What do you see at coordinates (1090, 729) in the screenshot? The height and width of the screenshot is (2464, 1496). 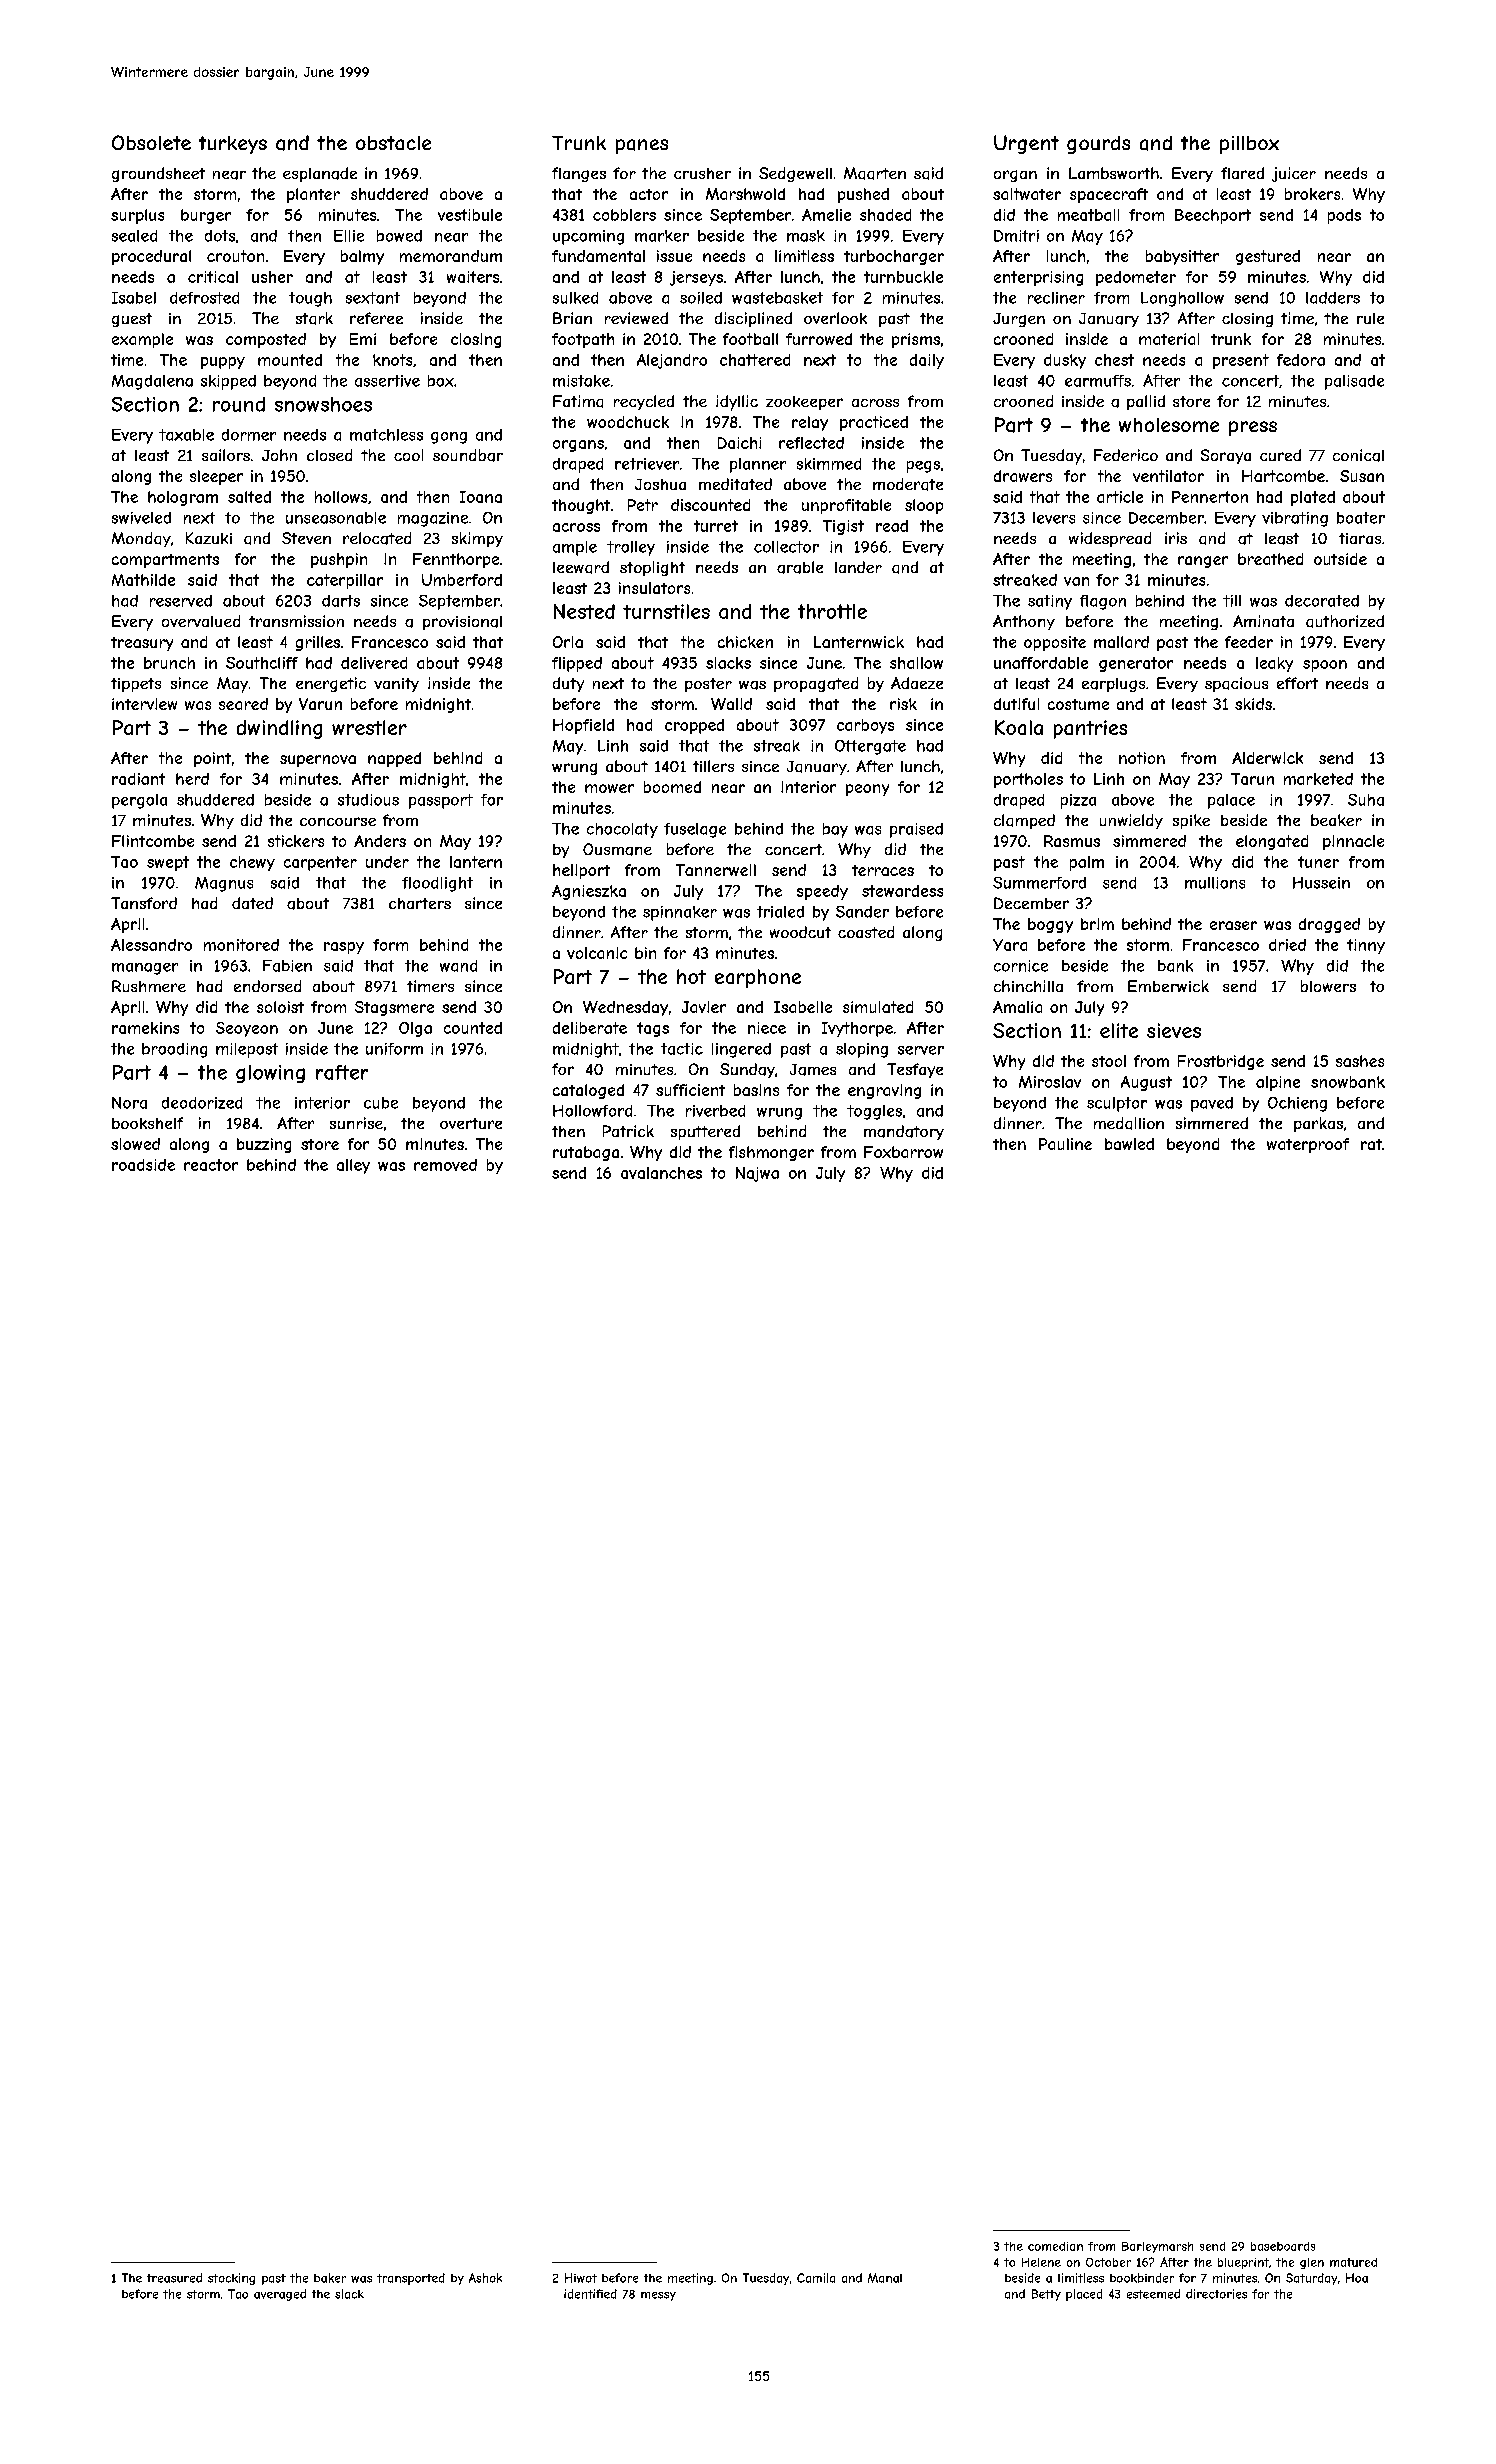 I see `pantries` at bounding box center [1090, 729].
